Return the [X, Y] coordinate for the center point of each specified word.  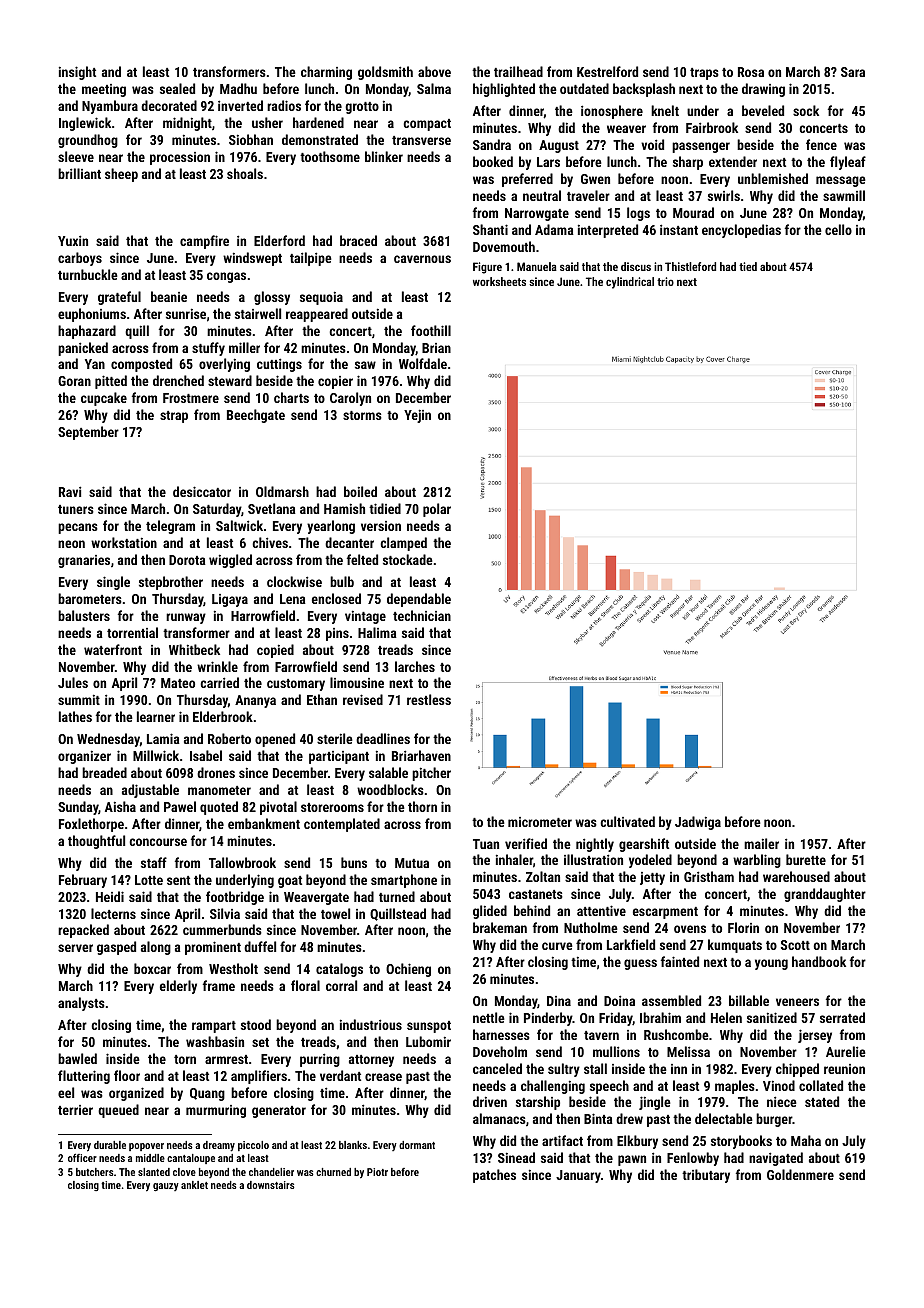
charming [326, 73]
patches [494, 1176]
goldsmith [385, 73]
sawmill [844, 195]
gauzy [166, 1187]
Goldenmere [800, 1174]
